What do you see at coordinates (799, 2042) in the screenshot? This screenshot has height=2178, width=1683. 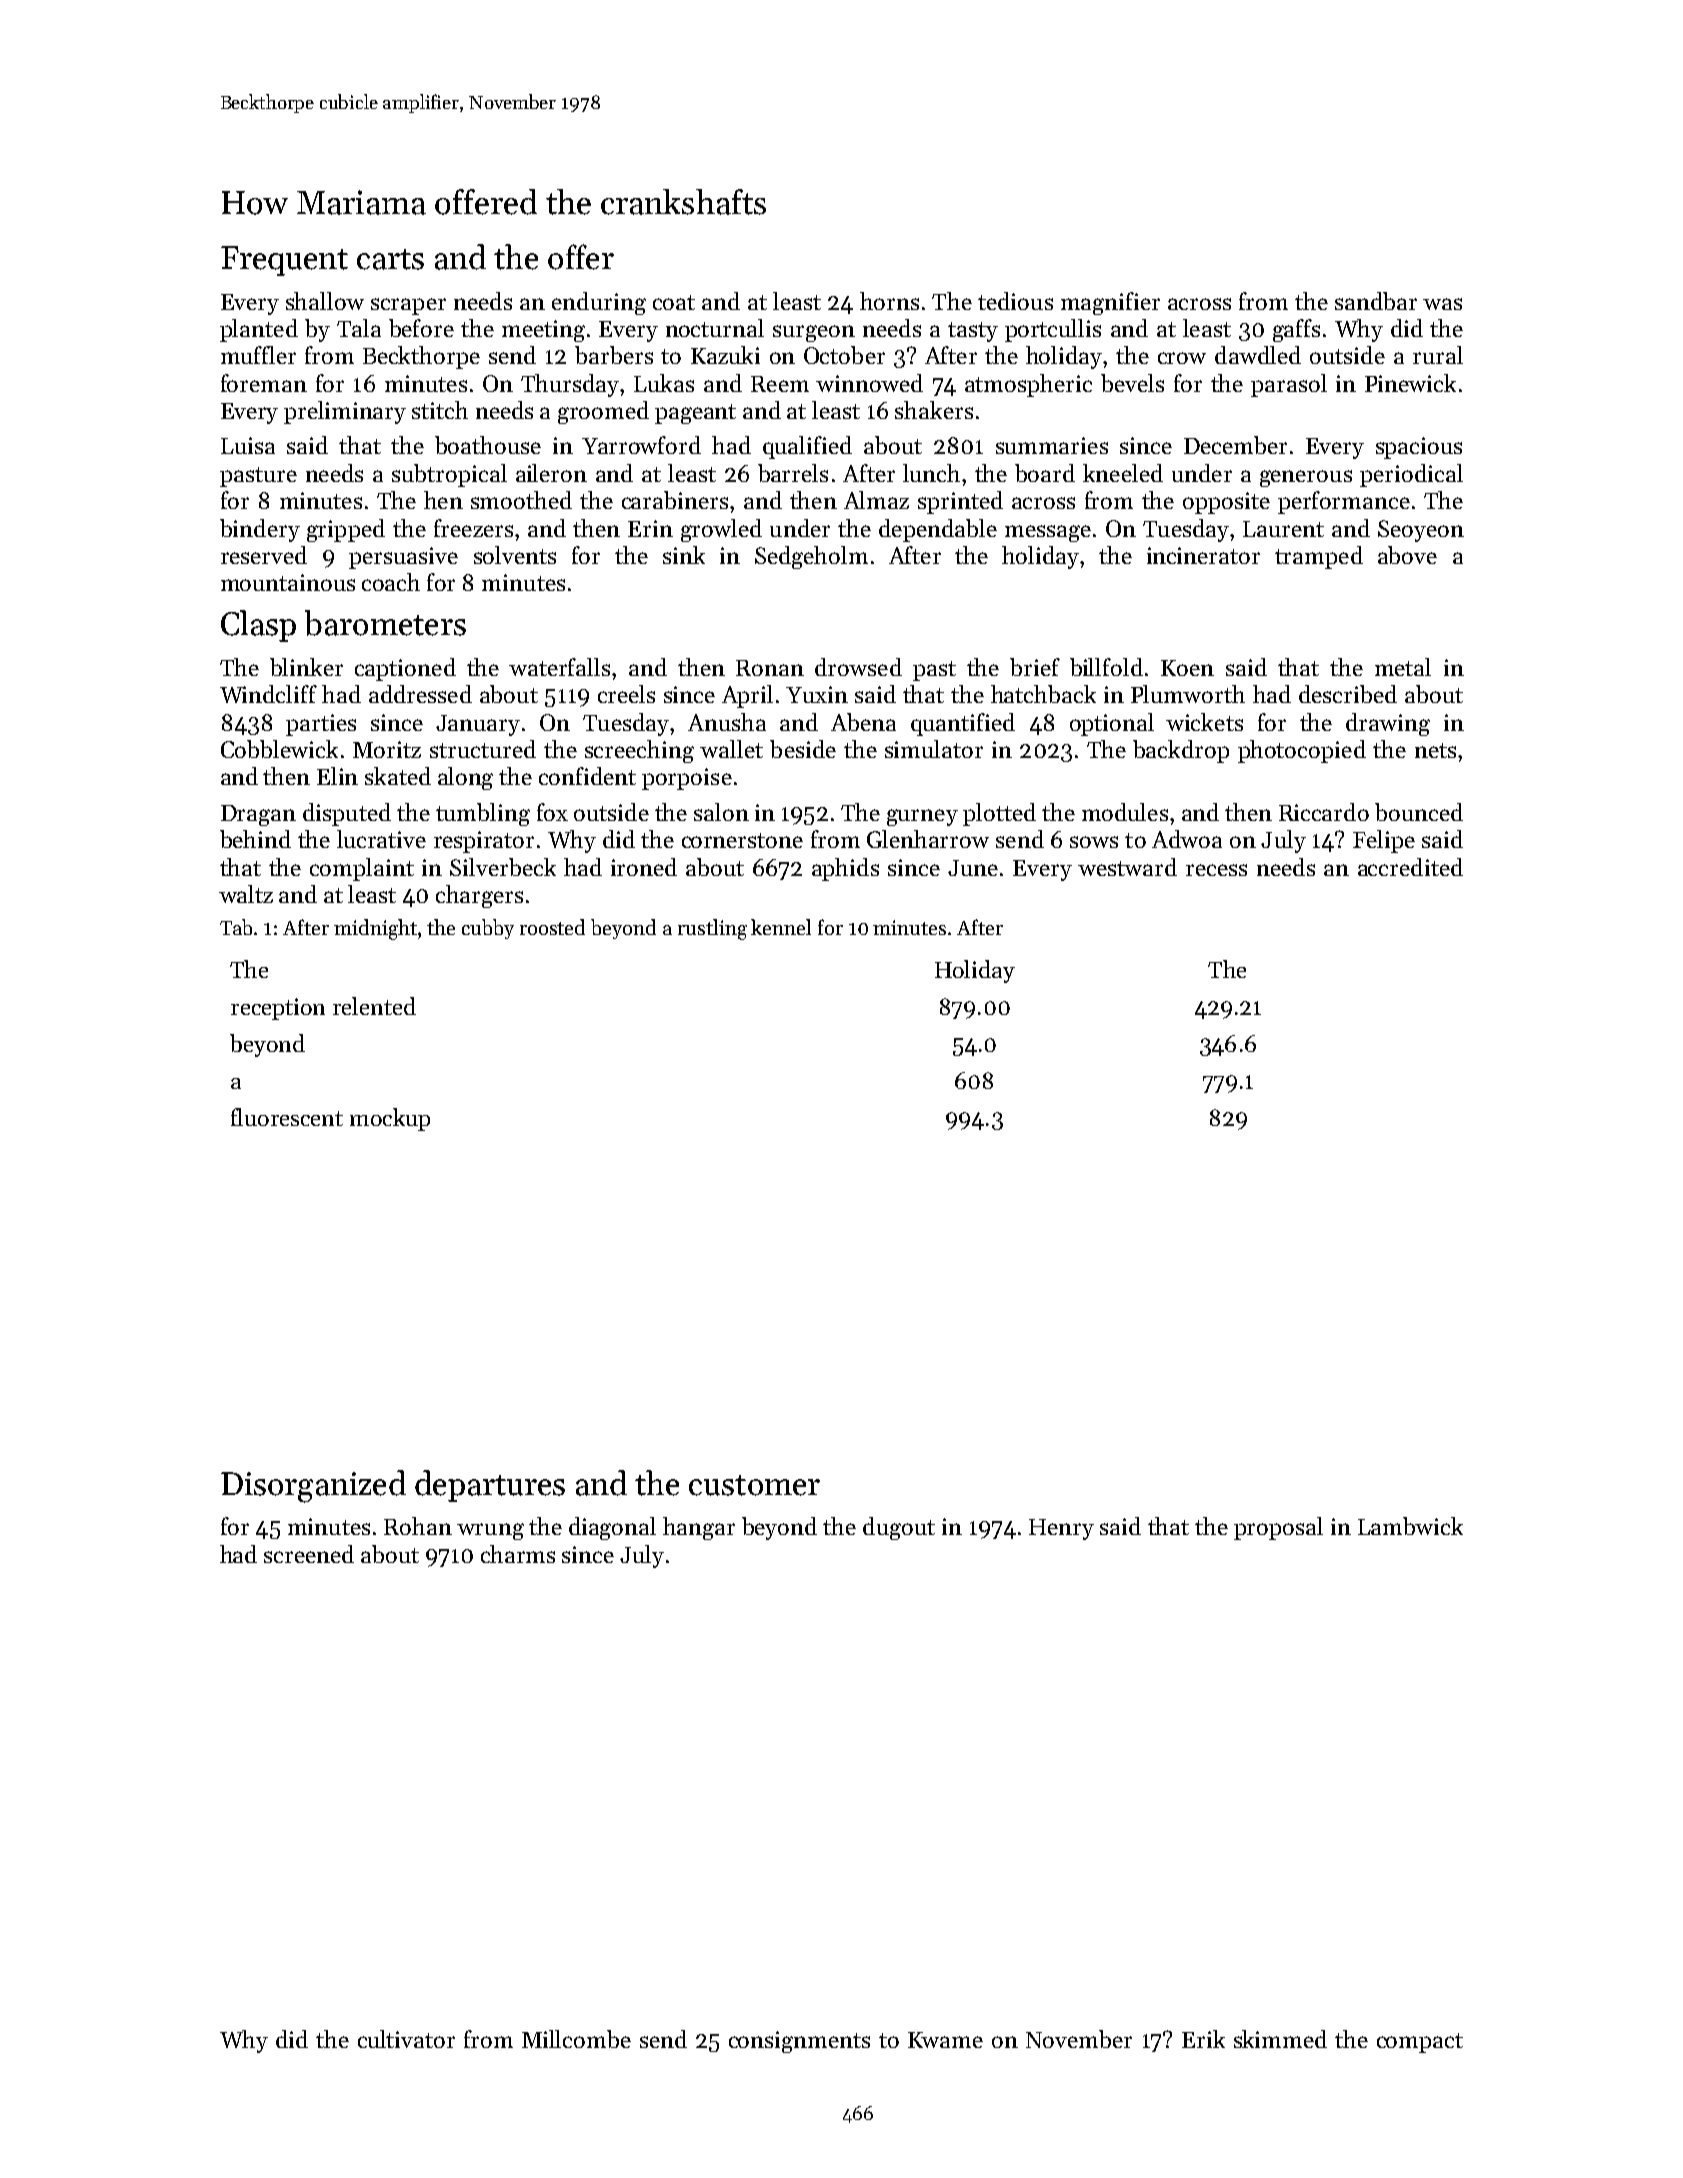 I see `consignments` at bounding box center [799, 2042].
